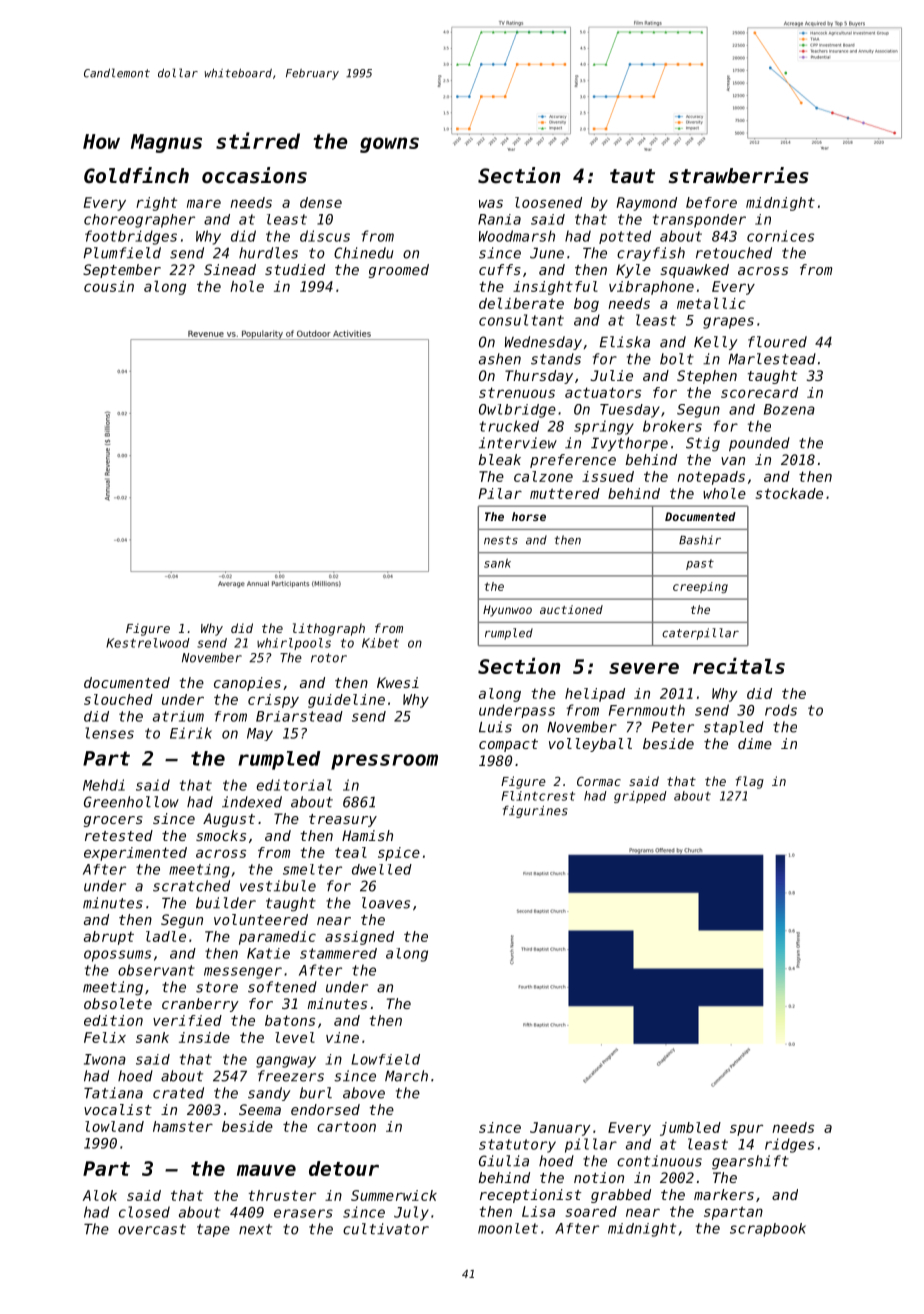  I want to click on stammered, so click(338, 953).
